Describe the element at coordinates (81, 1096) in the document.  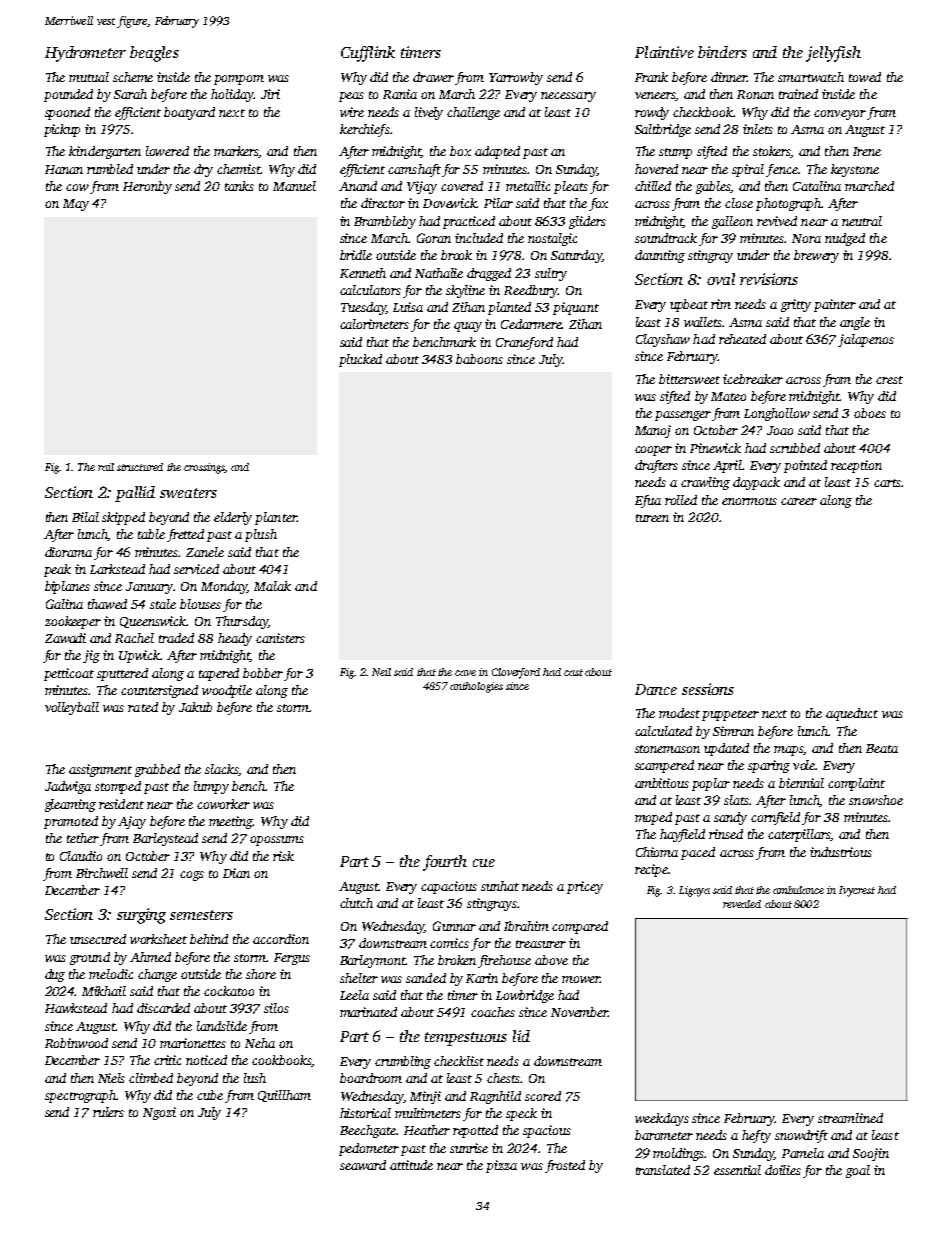
I see `spectrograph` at that location.
